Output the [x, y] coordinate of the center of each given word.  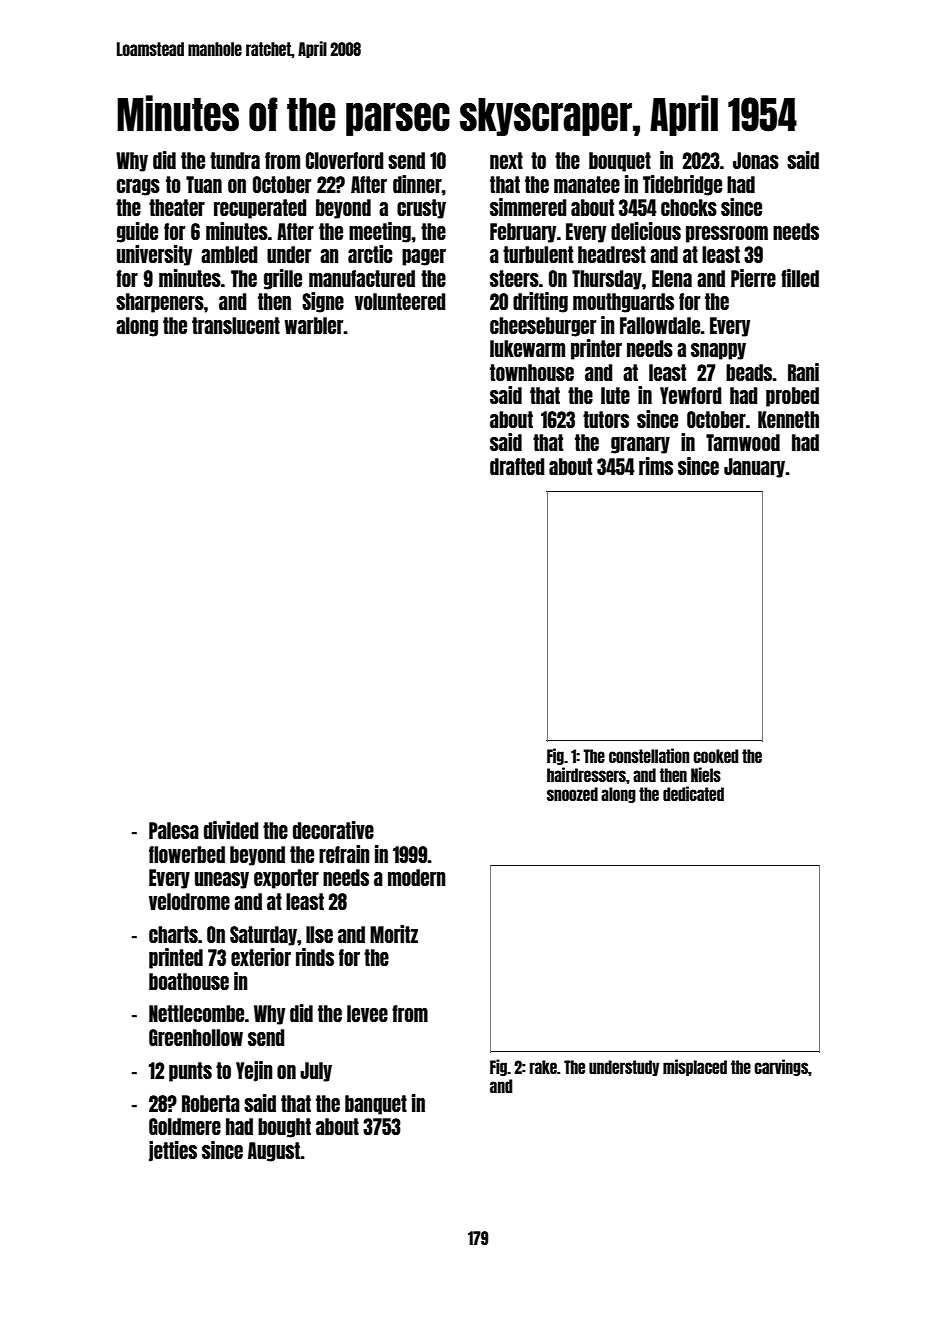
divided [231, 830]
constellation [649, 755]
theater [177, 207]
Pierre [753, 278]
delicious [646, 231]
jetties [173, 1151]
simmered [528, 207]
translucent [236, 325]
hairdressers [586, 774]
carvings [781, 1067]
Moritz [394, 934]
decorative [333, 830]
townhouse [532, 372]
